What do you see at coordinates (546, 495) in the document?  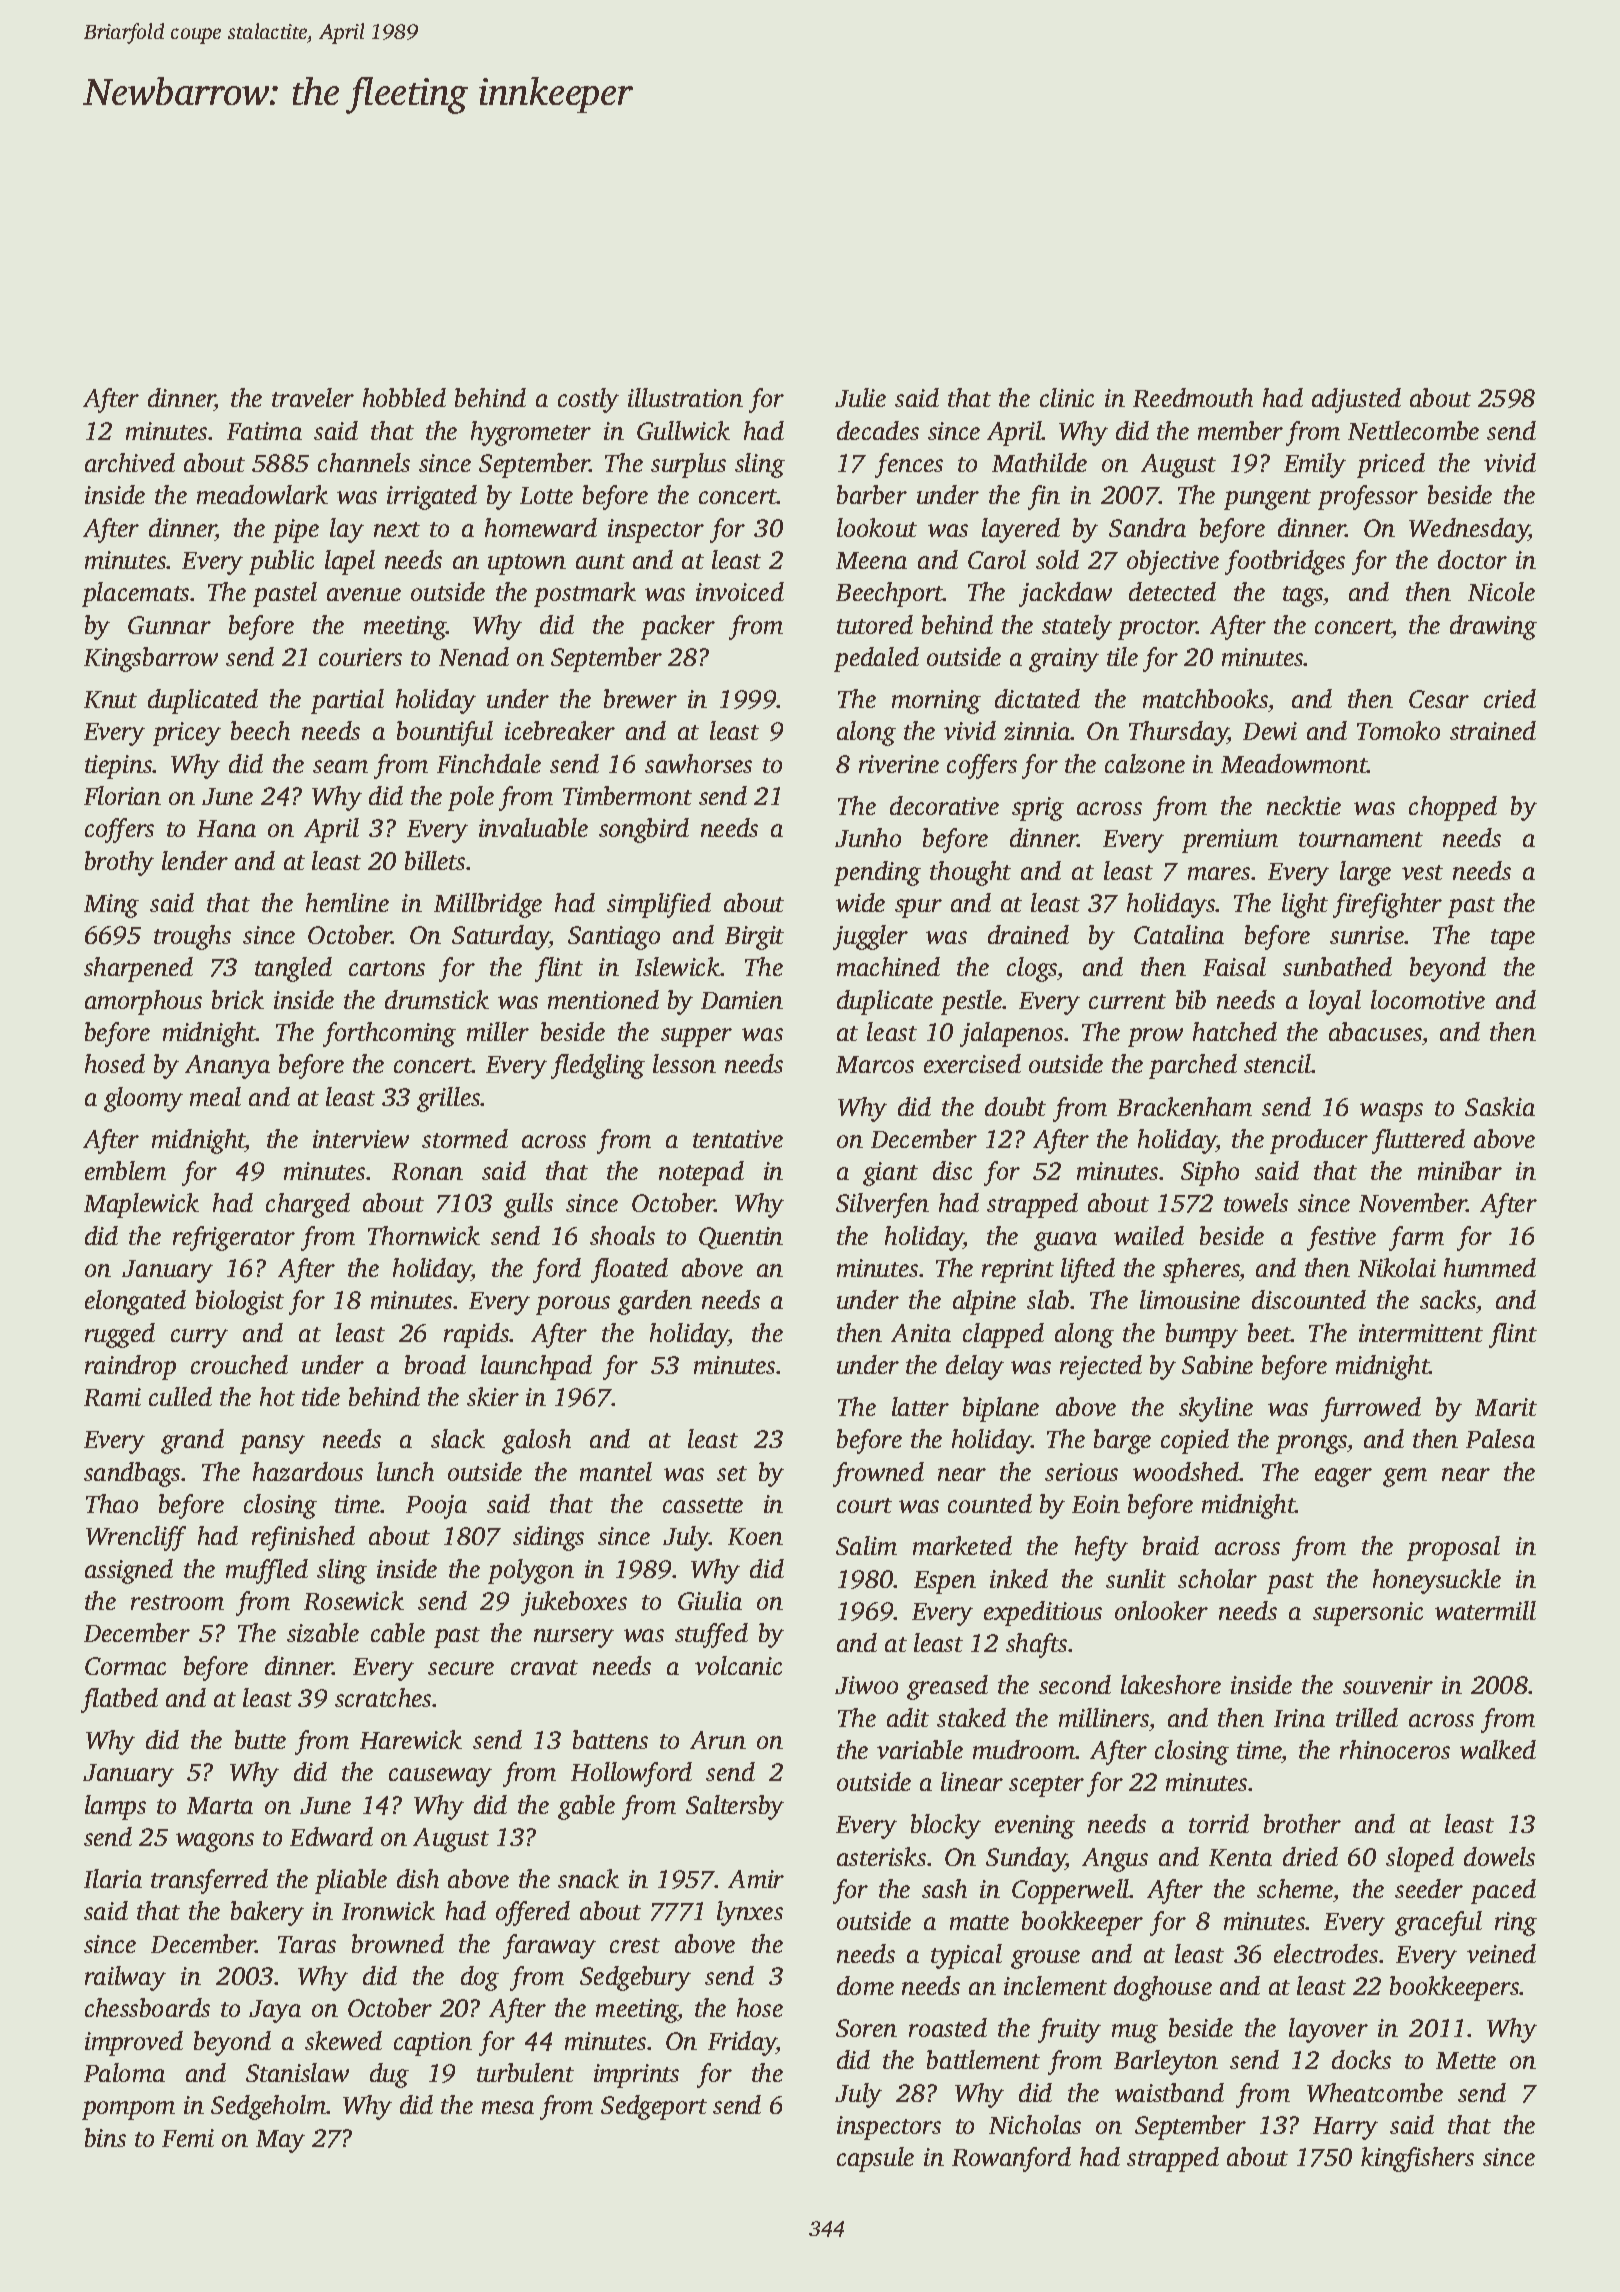 I see `Lotte` at bounding box center [546, 495].
